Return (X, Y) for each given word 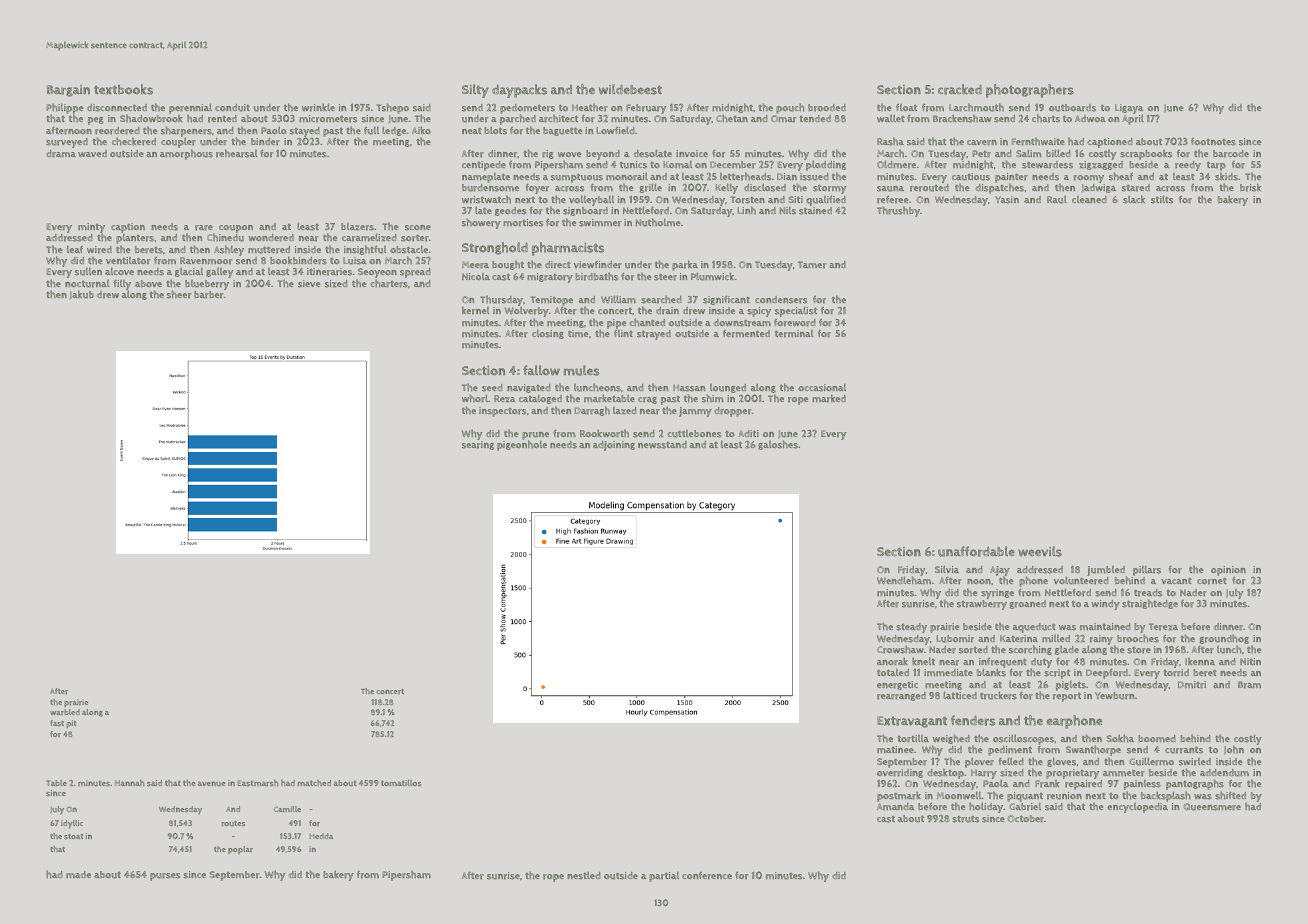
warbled (65, 712)
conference (707, 876)
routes (233, 824)
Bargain (68, 91)
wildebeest (630, 89)
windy (1105, 605)
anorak (892, 661)
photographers (1030, 91)
